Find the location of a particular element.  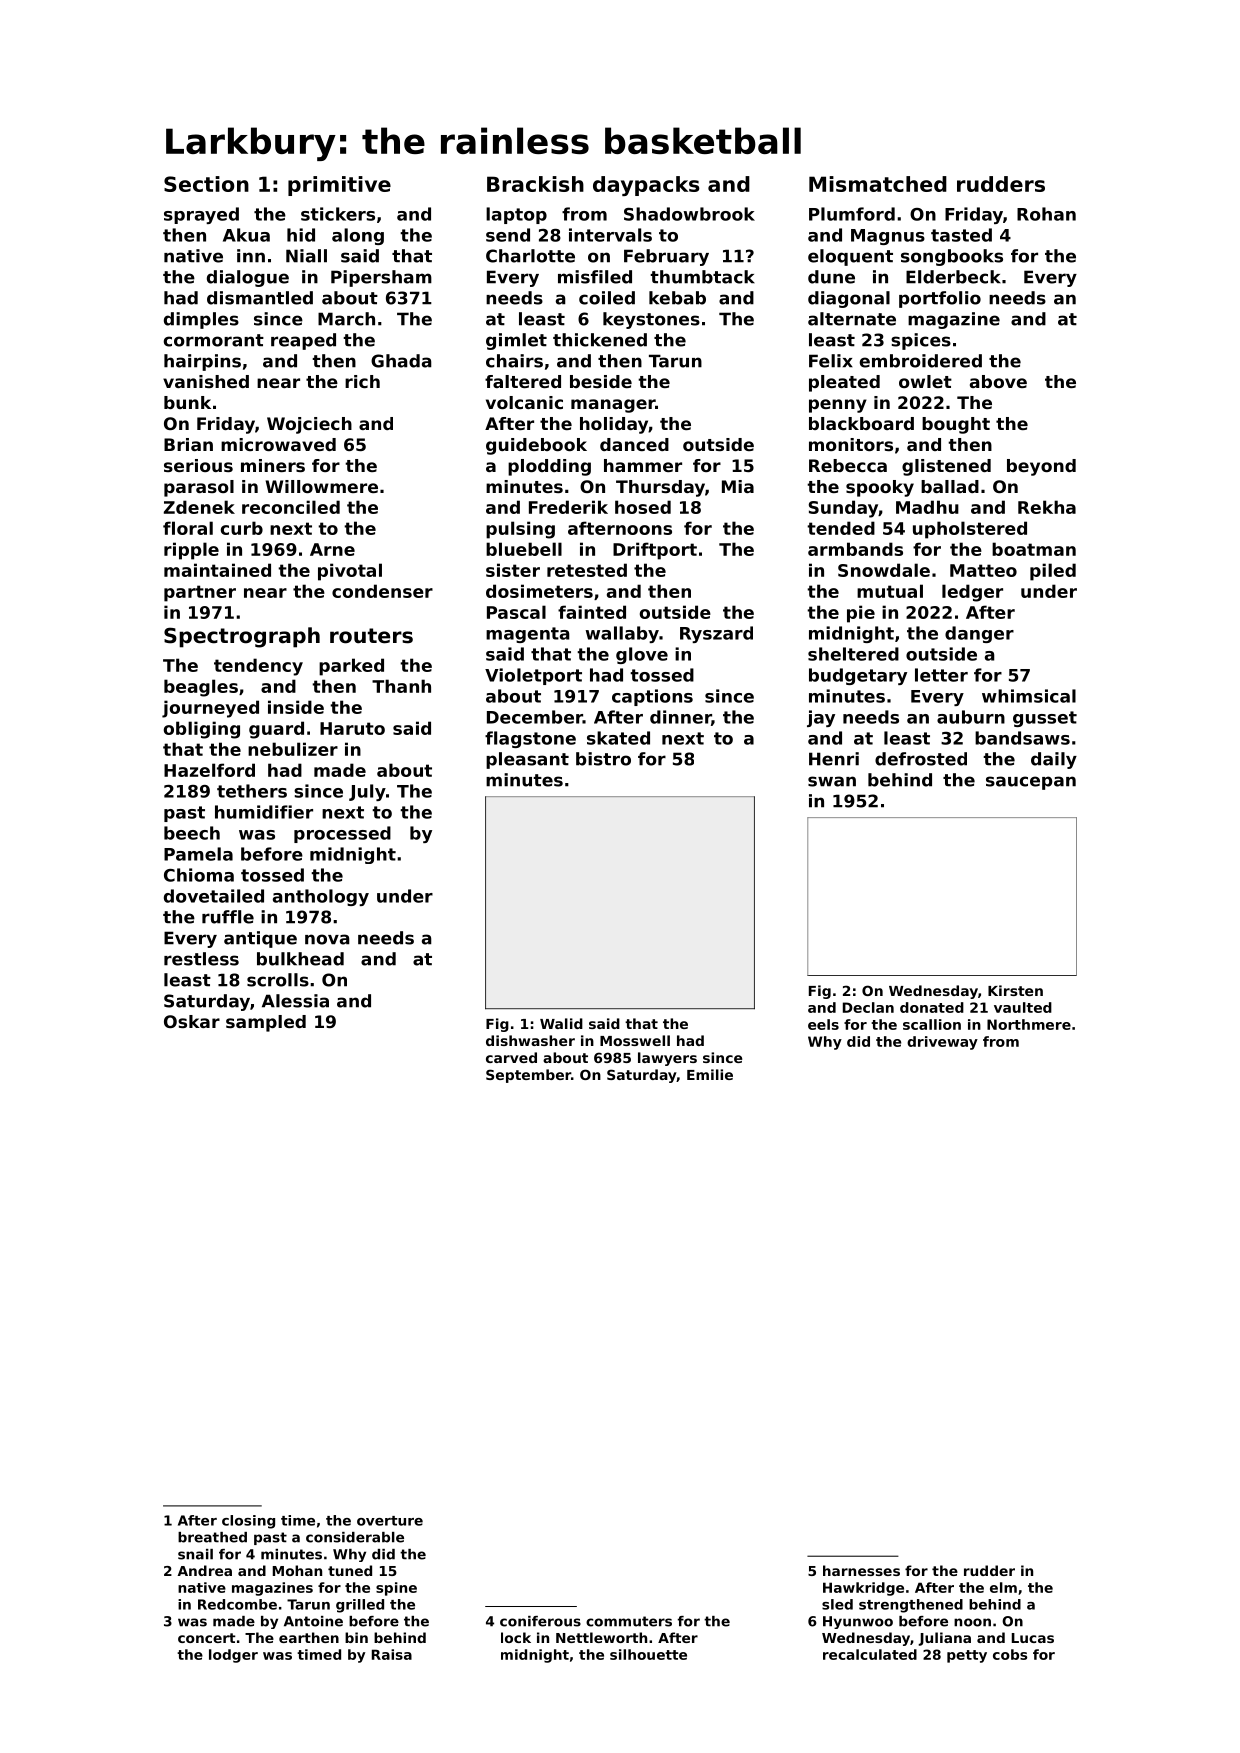

eels is located at coordinates (823, 1024).
